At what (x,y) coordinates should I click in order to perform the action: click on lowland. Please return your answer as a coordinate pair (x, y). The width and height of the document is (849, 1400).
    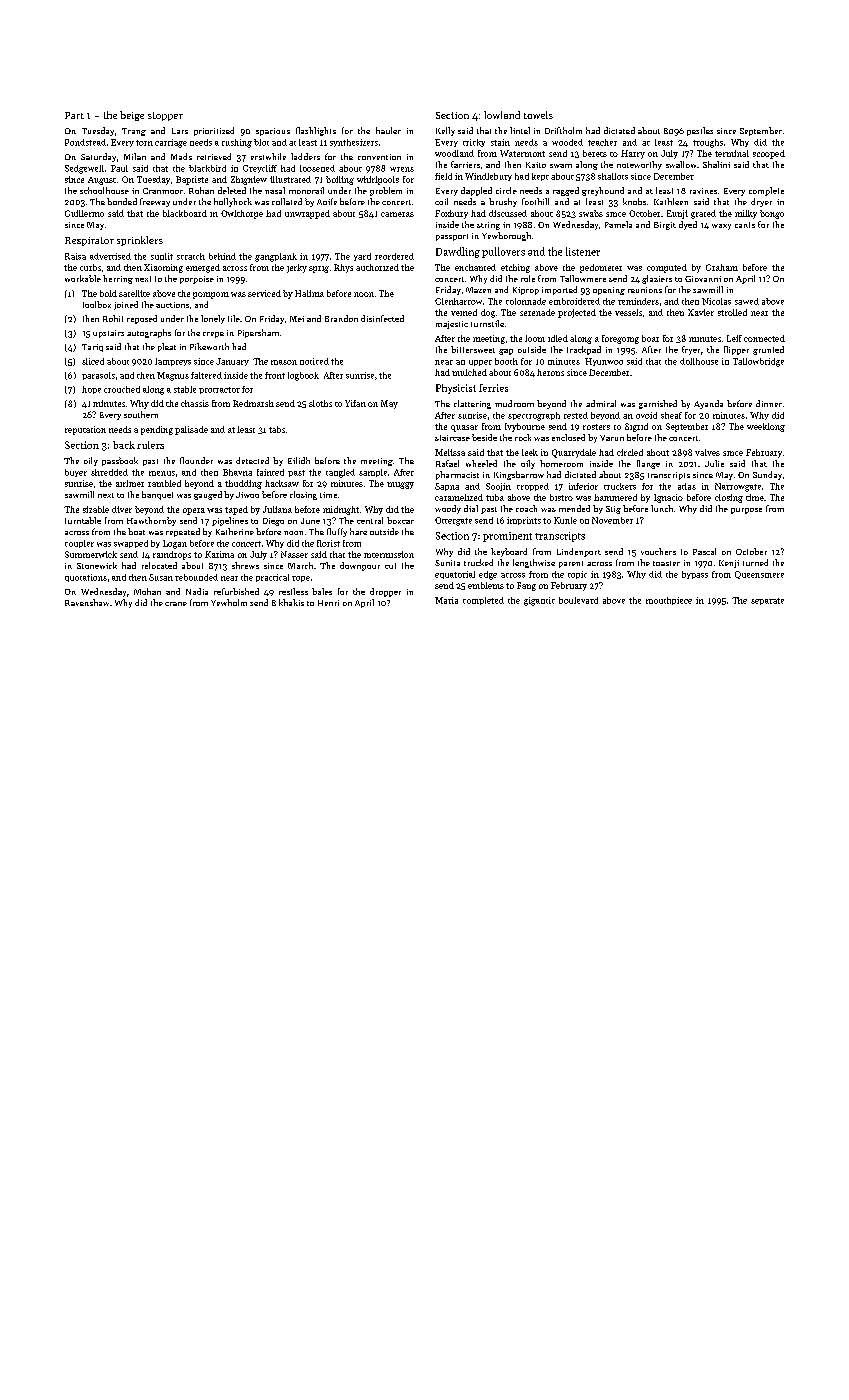
    Looking at the image, I should click on (502, 115).
